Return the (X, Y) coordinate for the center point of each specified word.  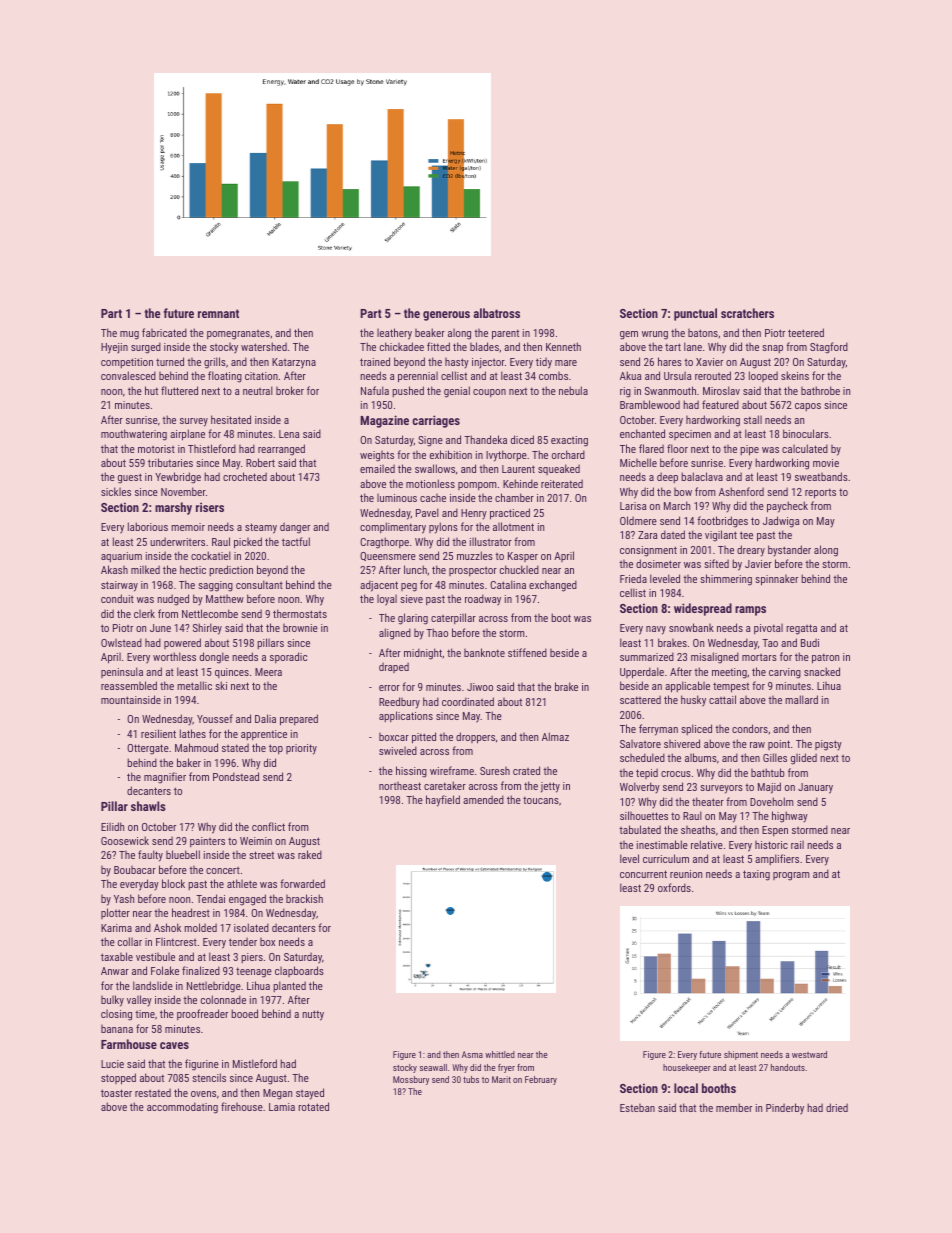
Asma (472, 1054)
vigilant (721, 536)
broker (290, 390)
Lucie (112, 1064)
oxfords (674, 887)
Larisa (633, 506)
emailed (377, 468)
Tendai (210, 898)
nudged (173, 600)
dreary (751, 551)
